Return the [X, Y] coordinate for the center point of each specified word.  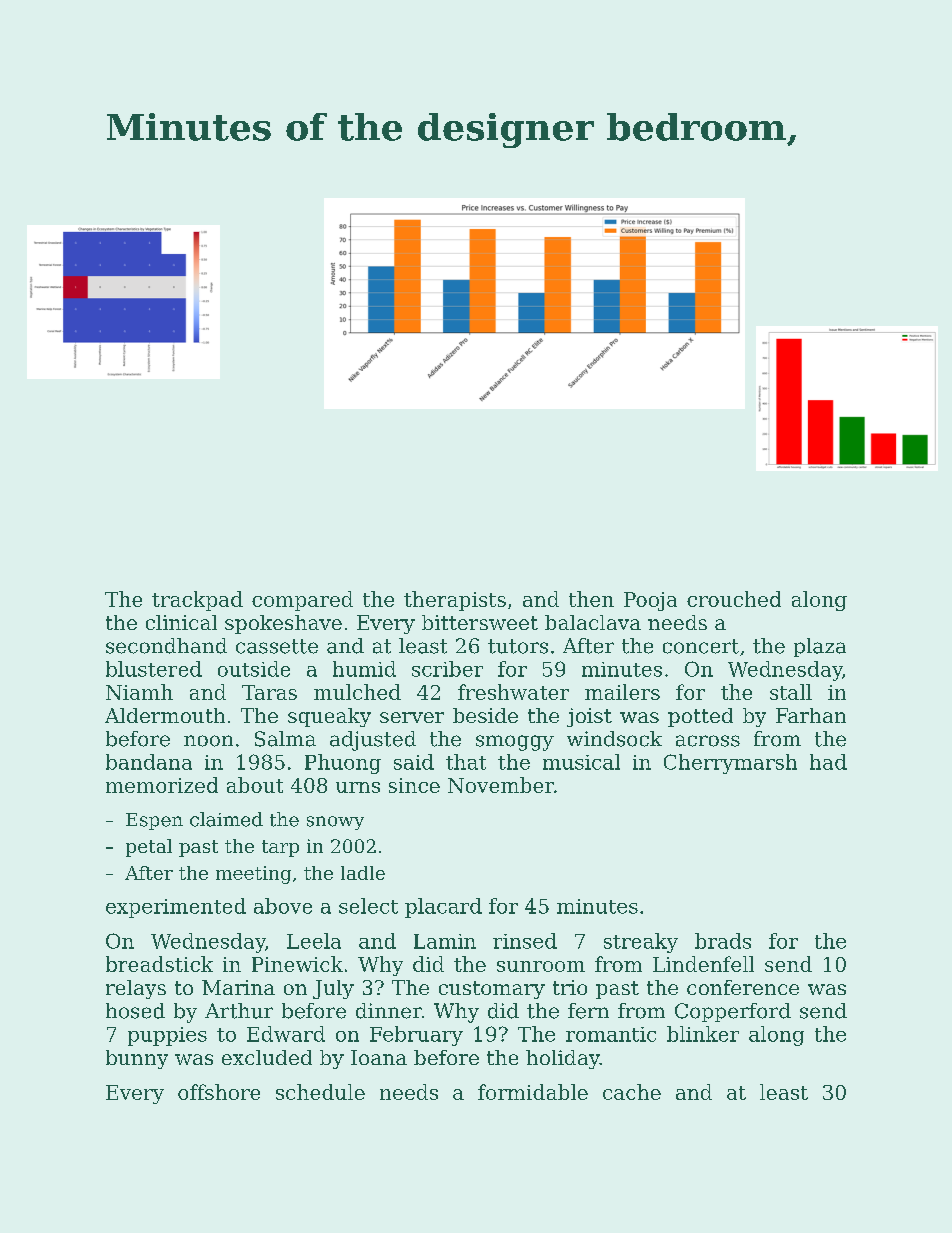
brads [723, 941]
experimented [176, 908]
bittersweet [480, 622]
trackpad [197, 601]
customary [492, 990]
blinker [703, 1034]
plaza [820, 647]
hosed [135, 1011]
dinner [389, 1011]
